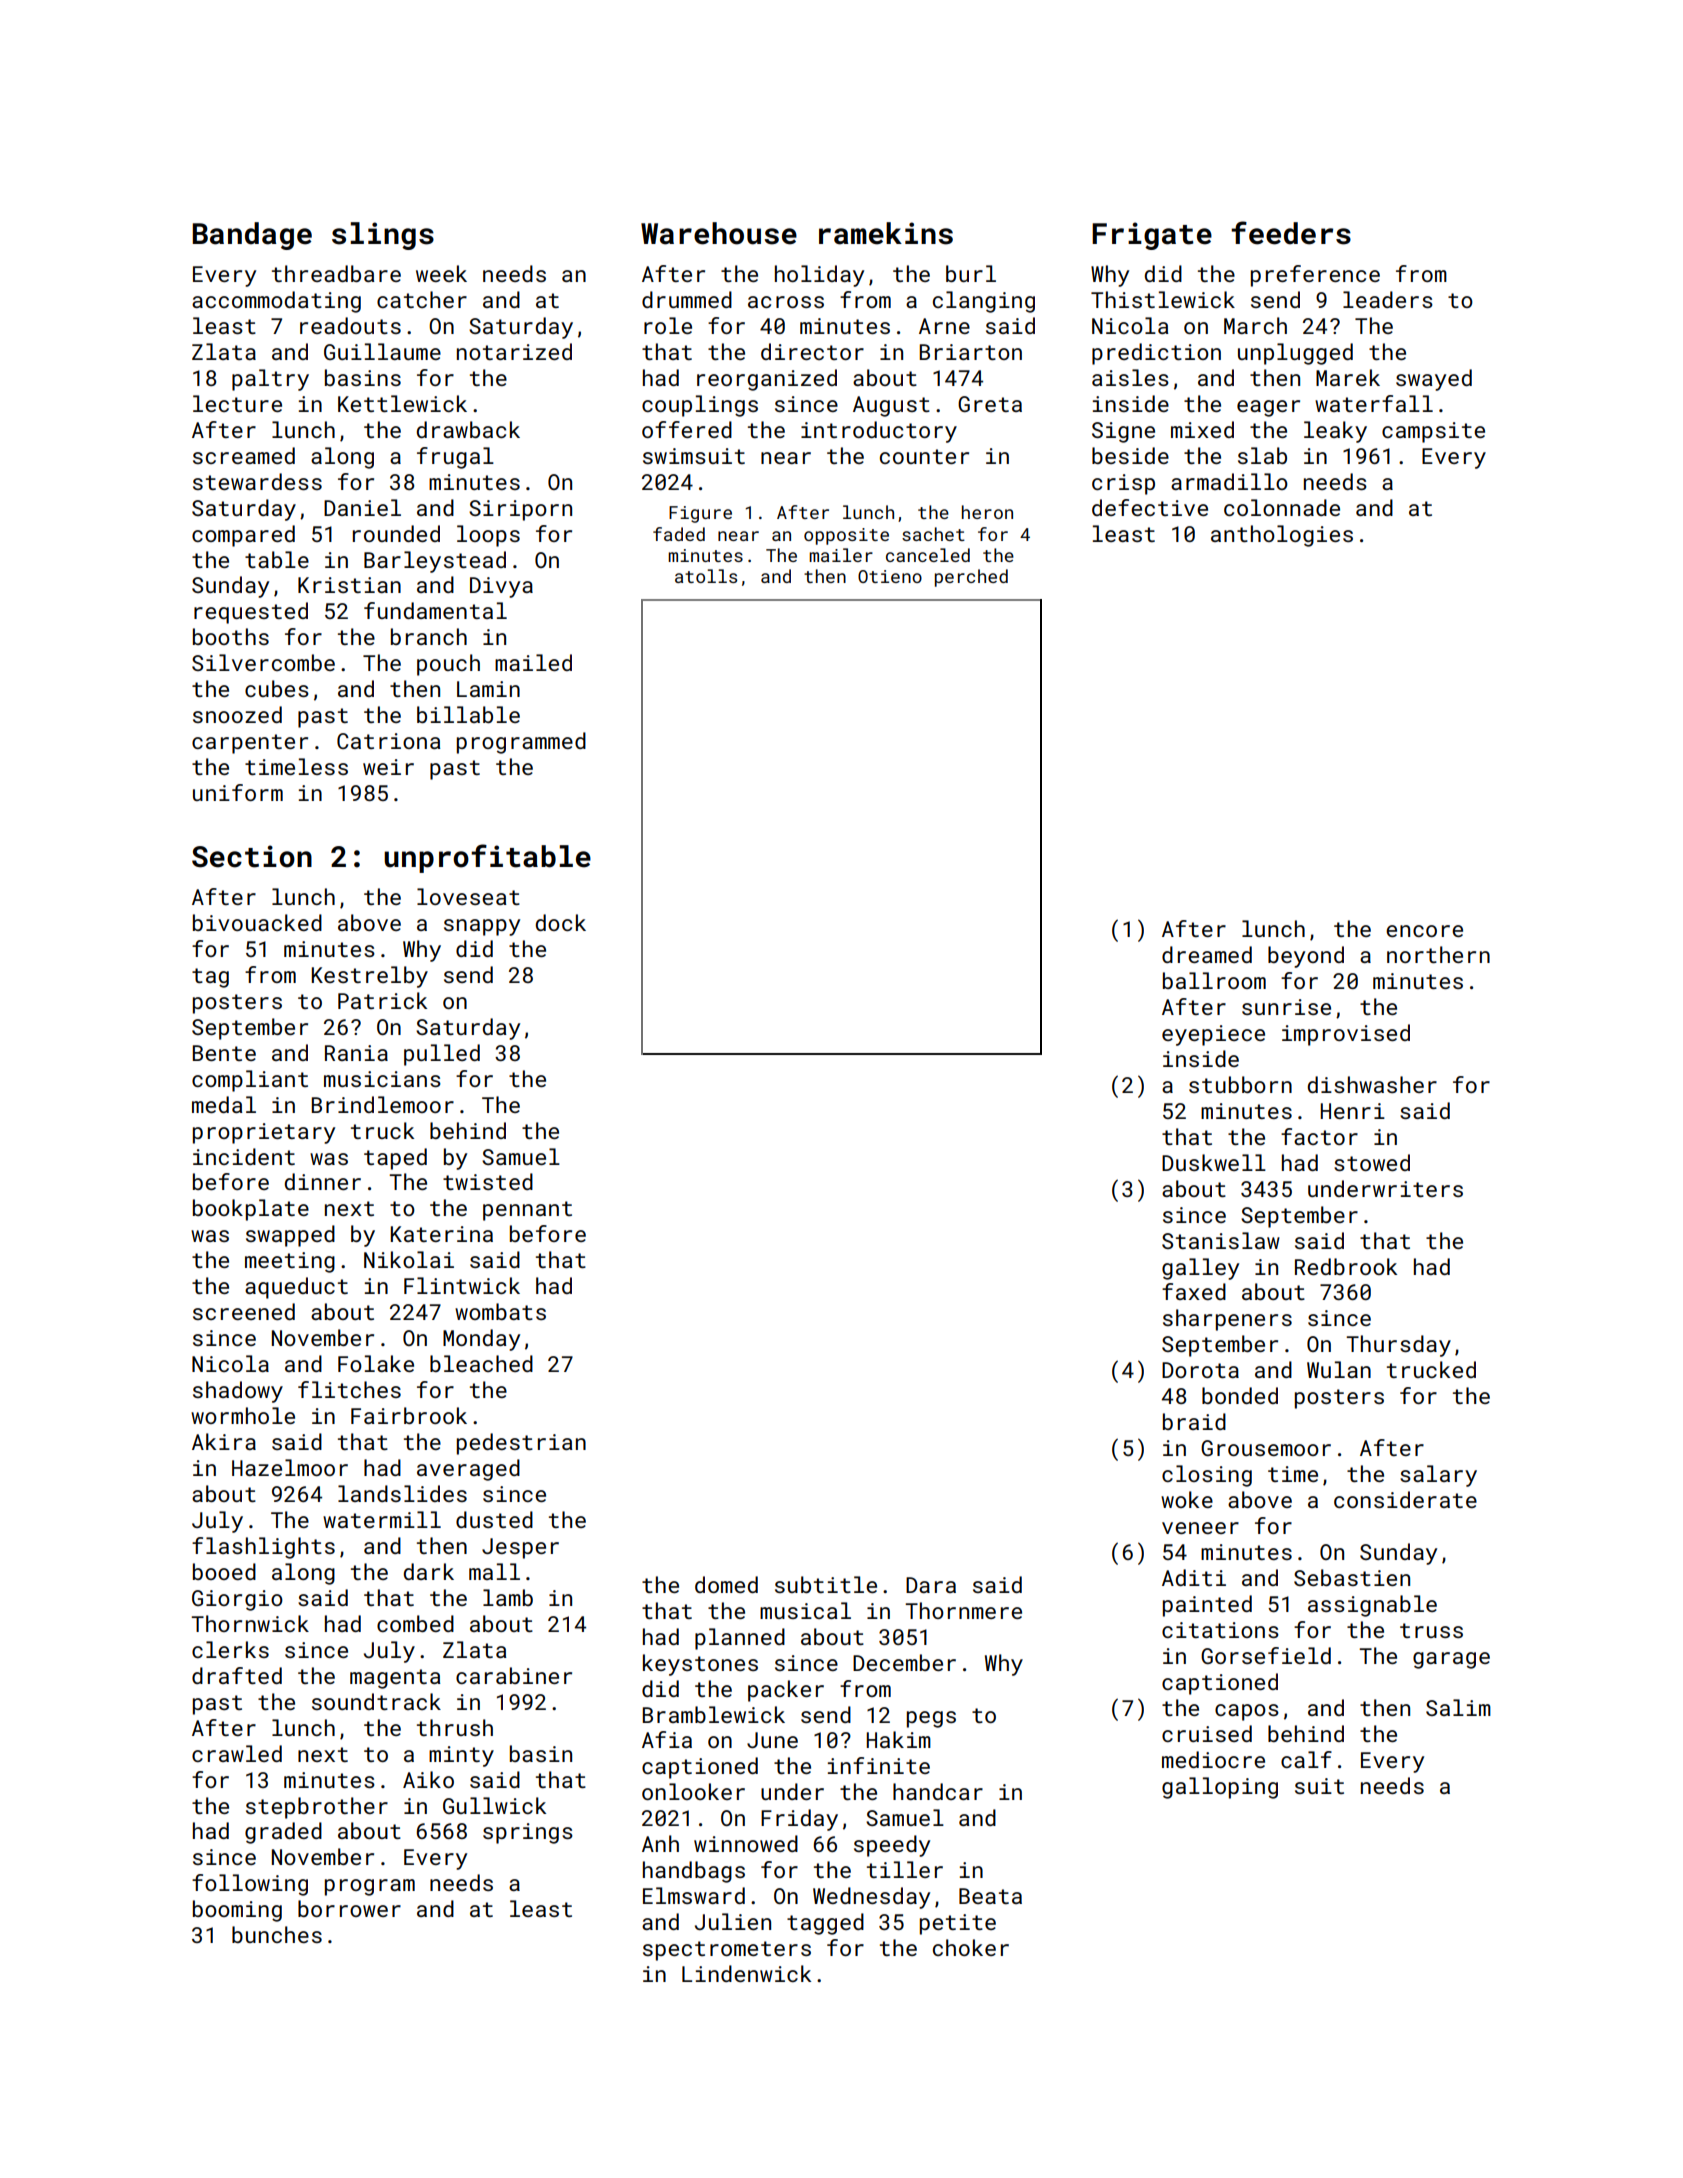 This document has width=1683, height=2178. I want to click on tagged, so click(825, 1924).
